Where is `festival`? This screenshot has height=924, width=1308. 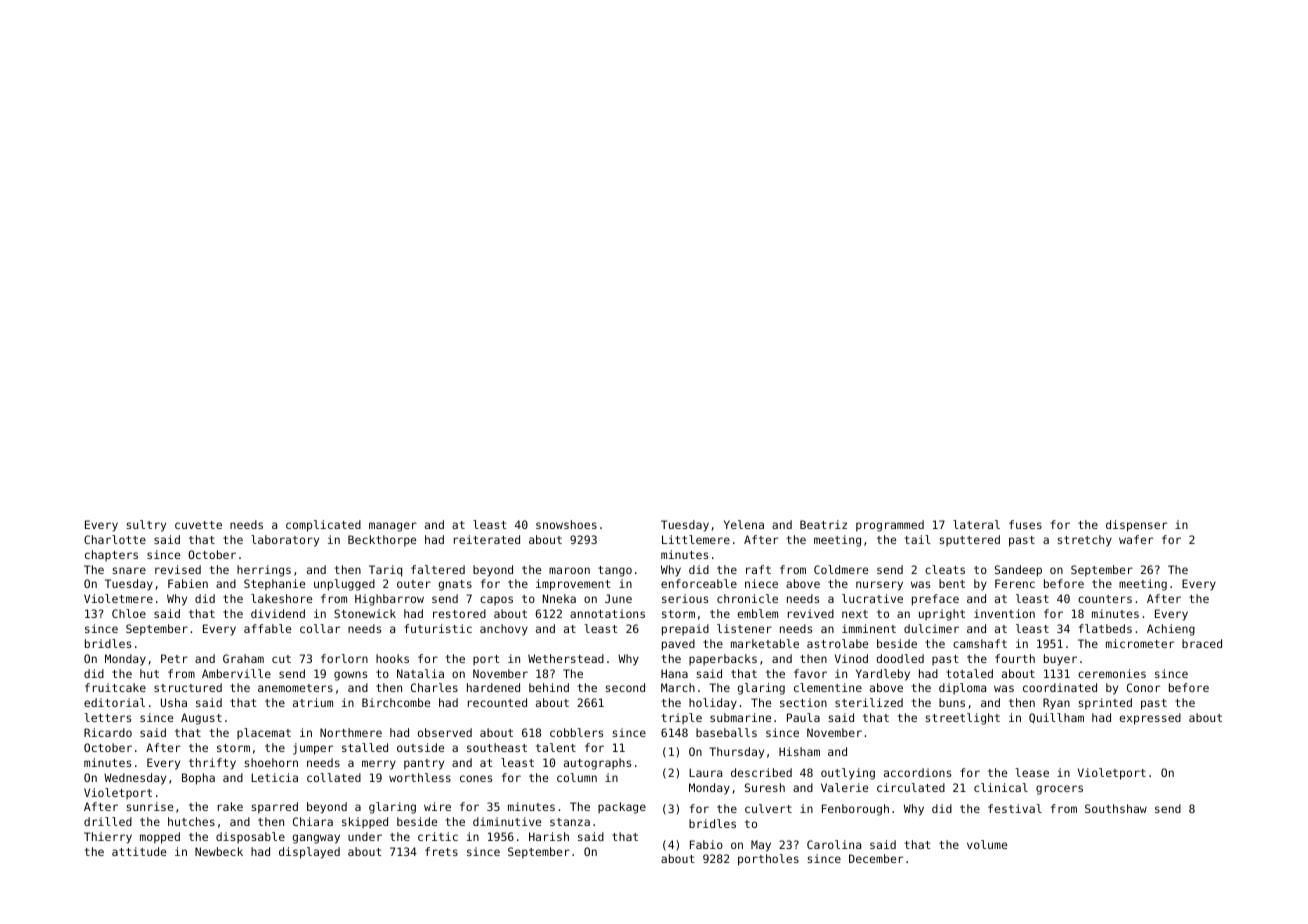
festival is located at coordinates (1015, 808).
